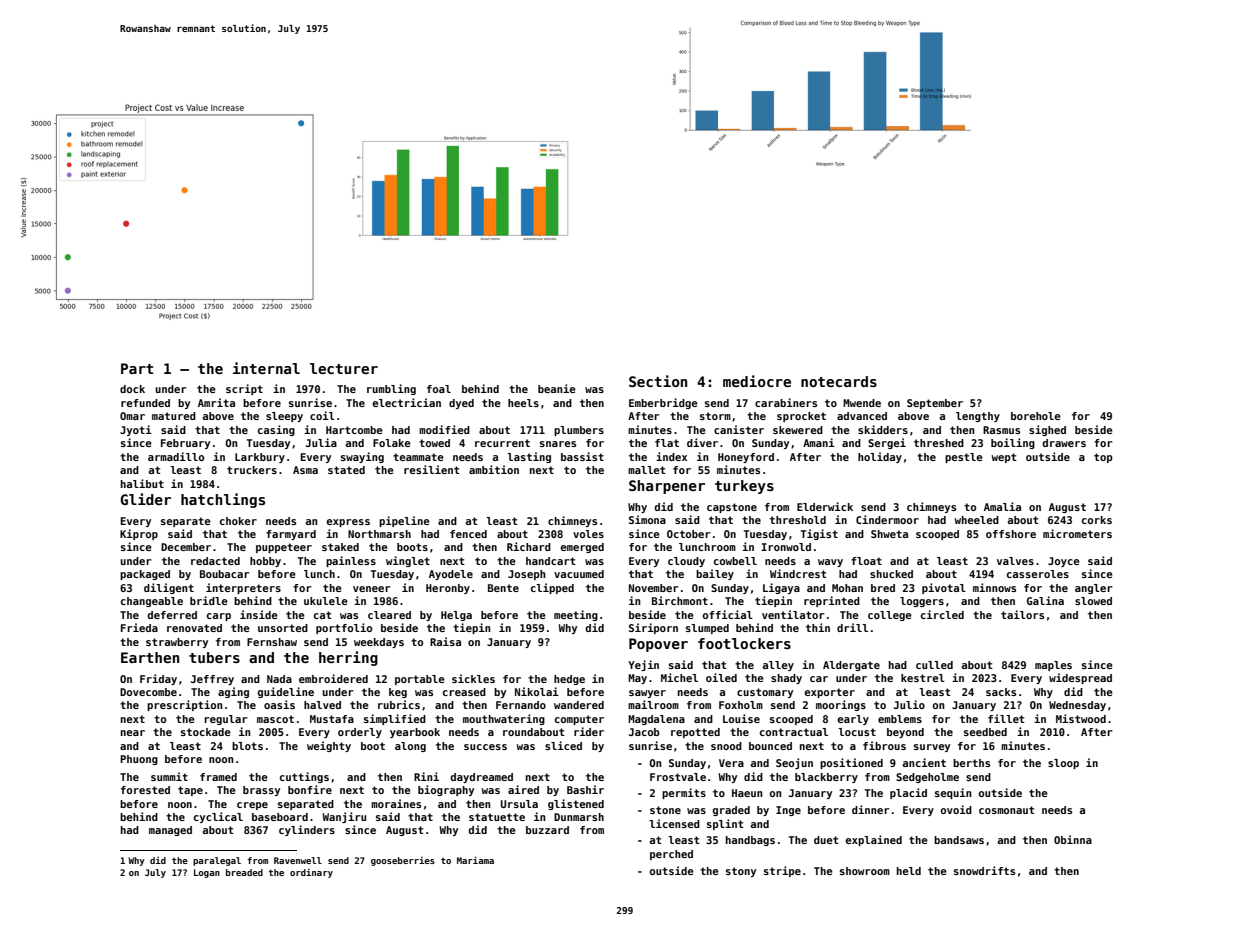 The image size is (1233, 952). I want to click on sacks, so click(1001, 692).
